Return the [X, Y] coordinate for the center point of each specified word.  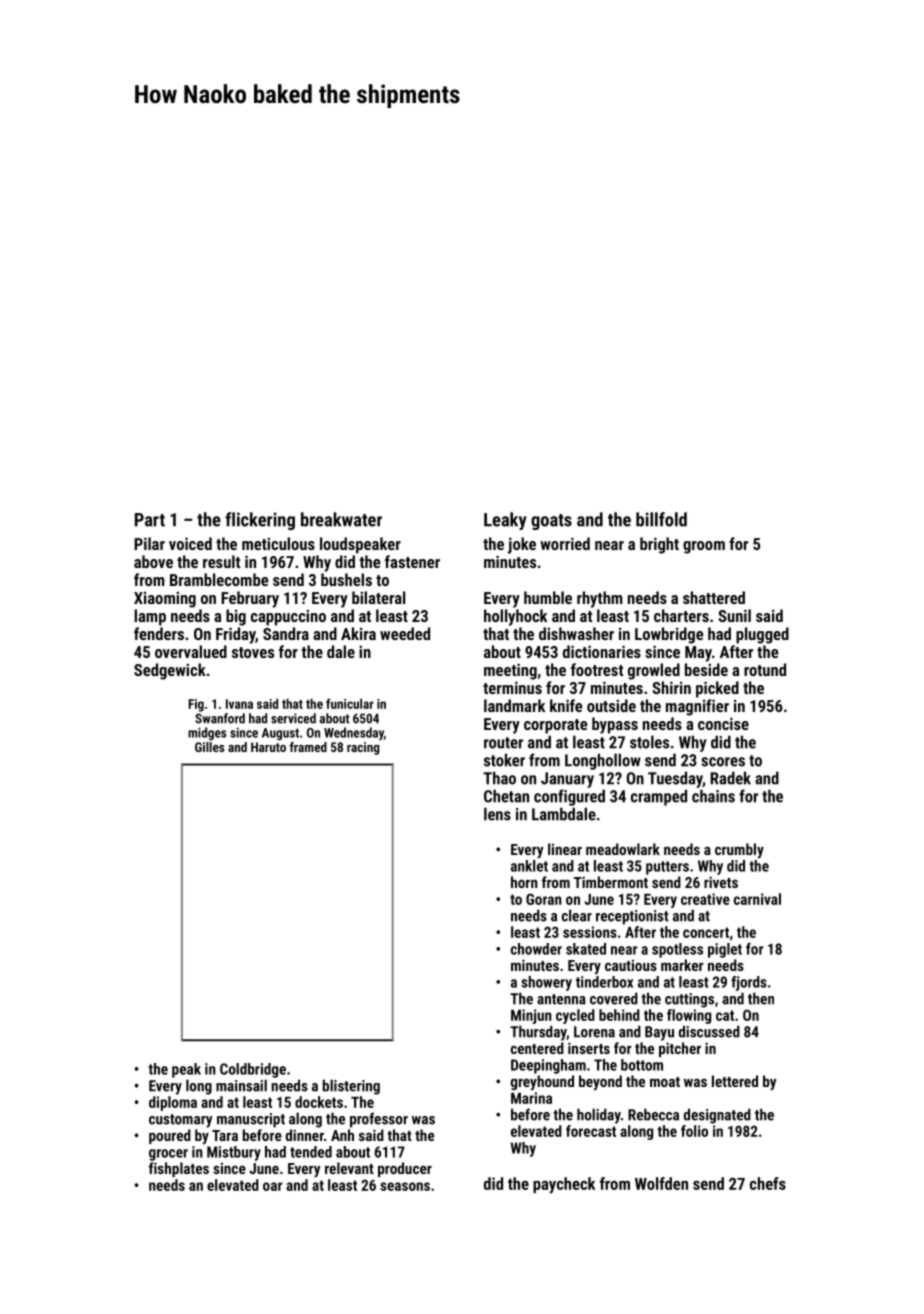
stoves [253, 652]
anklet [529, 866]
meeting [510, 671]
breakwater [341, 519]
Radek [730, 778]
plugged [762, 635]
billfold [661, 519]
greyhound [542, 1082]
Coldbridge [253, 1070]
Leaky [505, 521]
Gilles [209, 747]
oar [273, 1186]
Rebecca [653, 1114]
